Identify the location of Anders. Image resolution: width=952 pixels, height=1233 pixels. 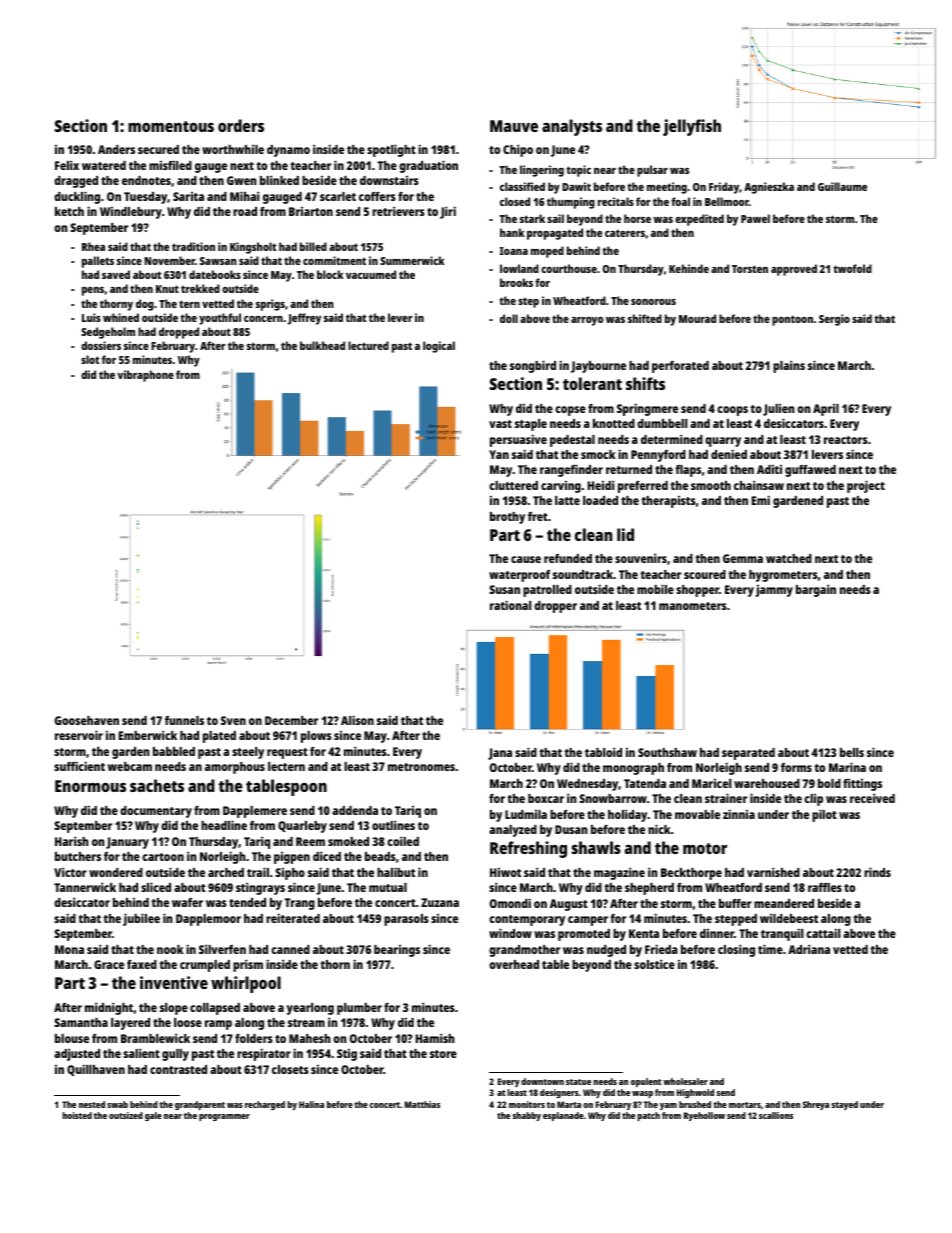
(116, 149).
